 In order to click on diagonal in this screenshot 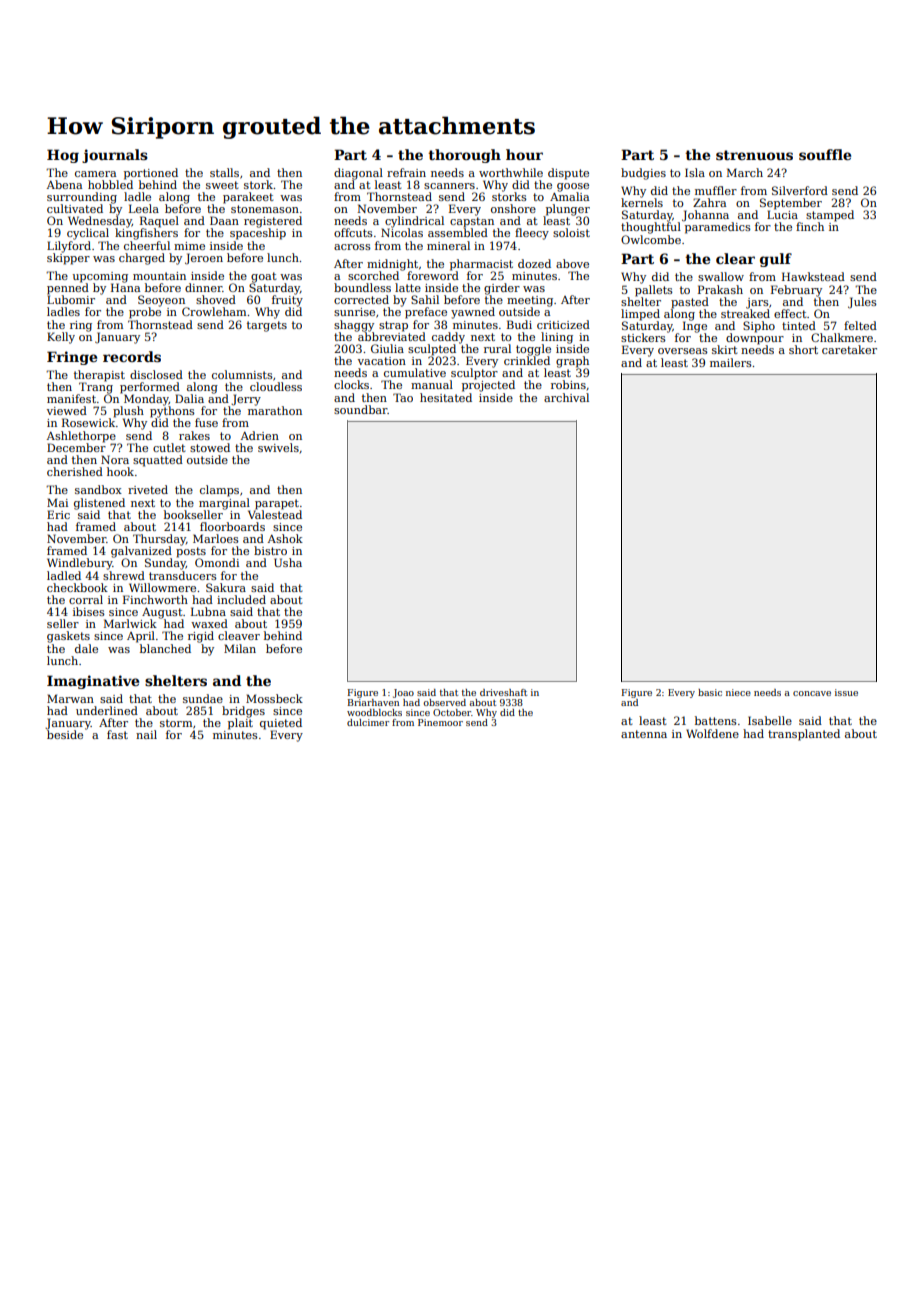, I will do `click(358, 174)`.
